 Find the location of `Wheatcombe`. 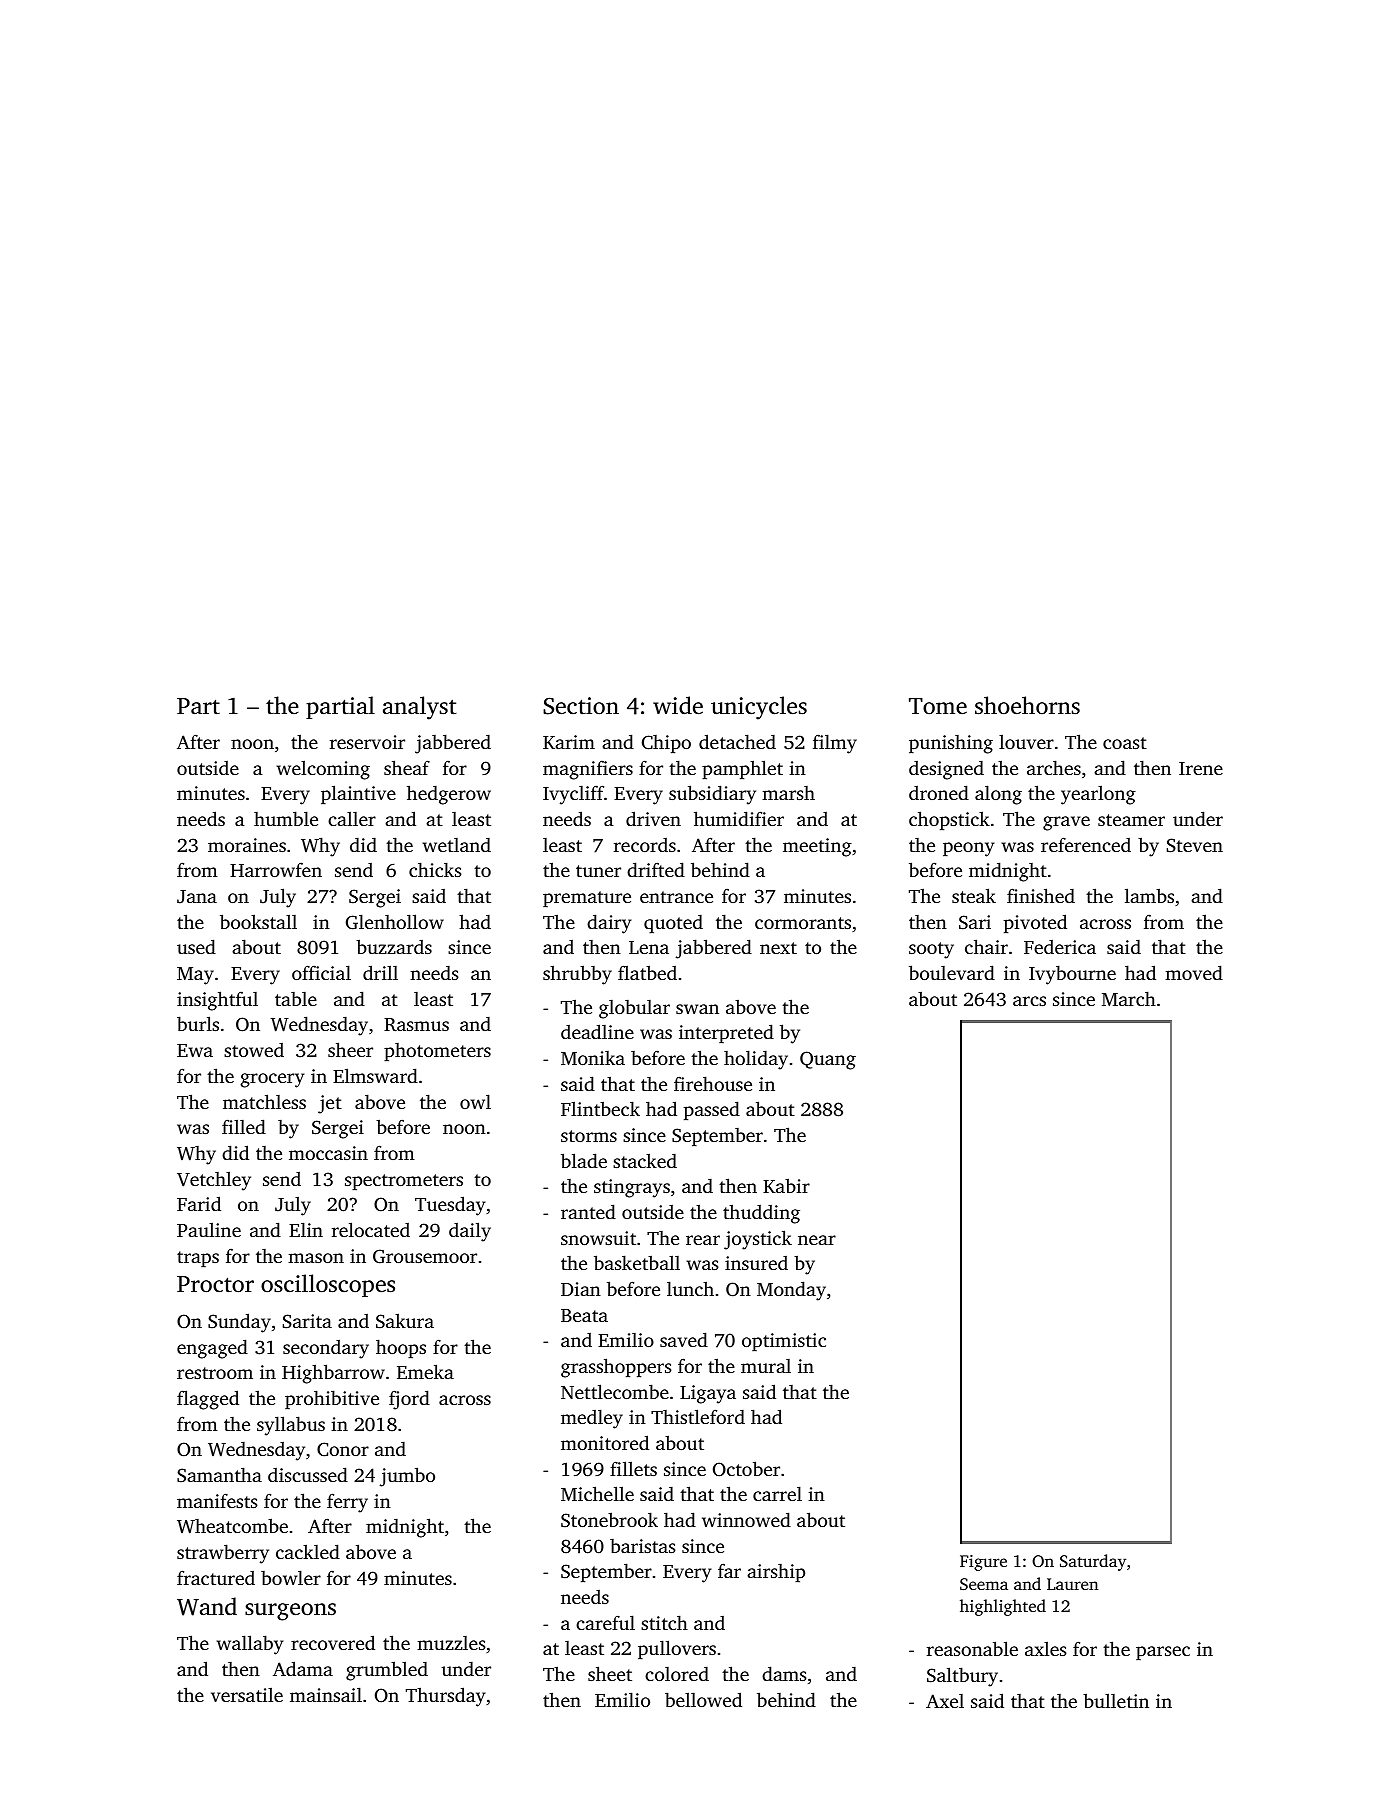

Wheatcombe is located at coordinates (232, 1526).
